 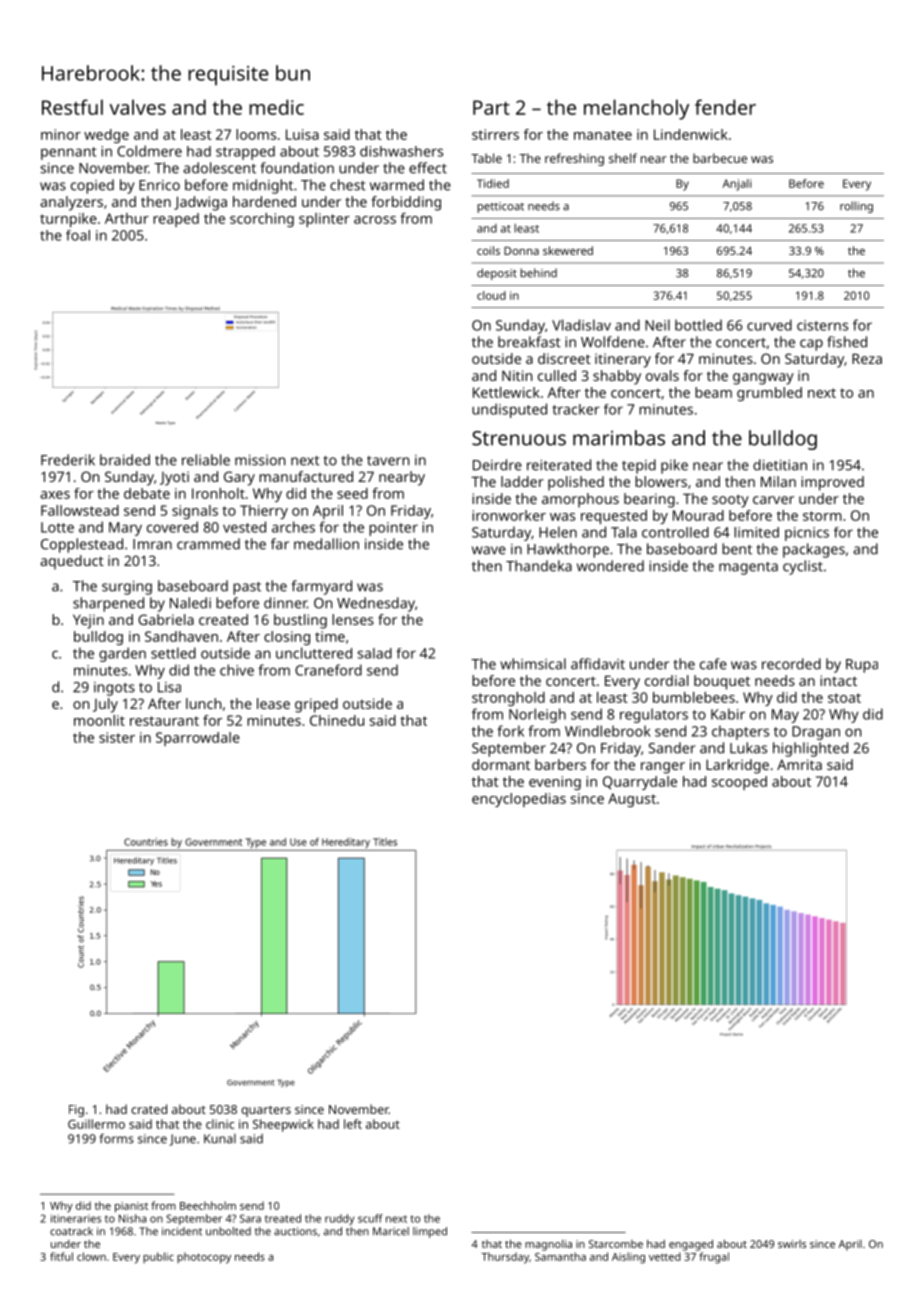 What do you see at coordinates (218, 493) in the screenshot?
I see `Ironholt` at bounding box center [218, 493].
